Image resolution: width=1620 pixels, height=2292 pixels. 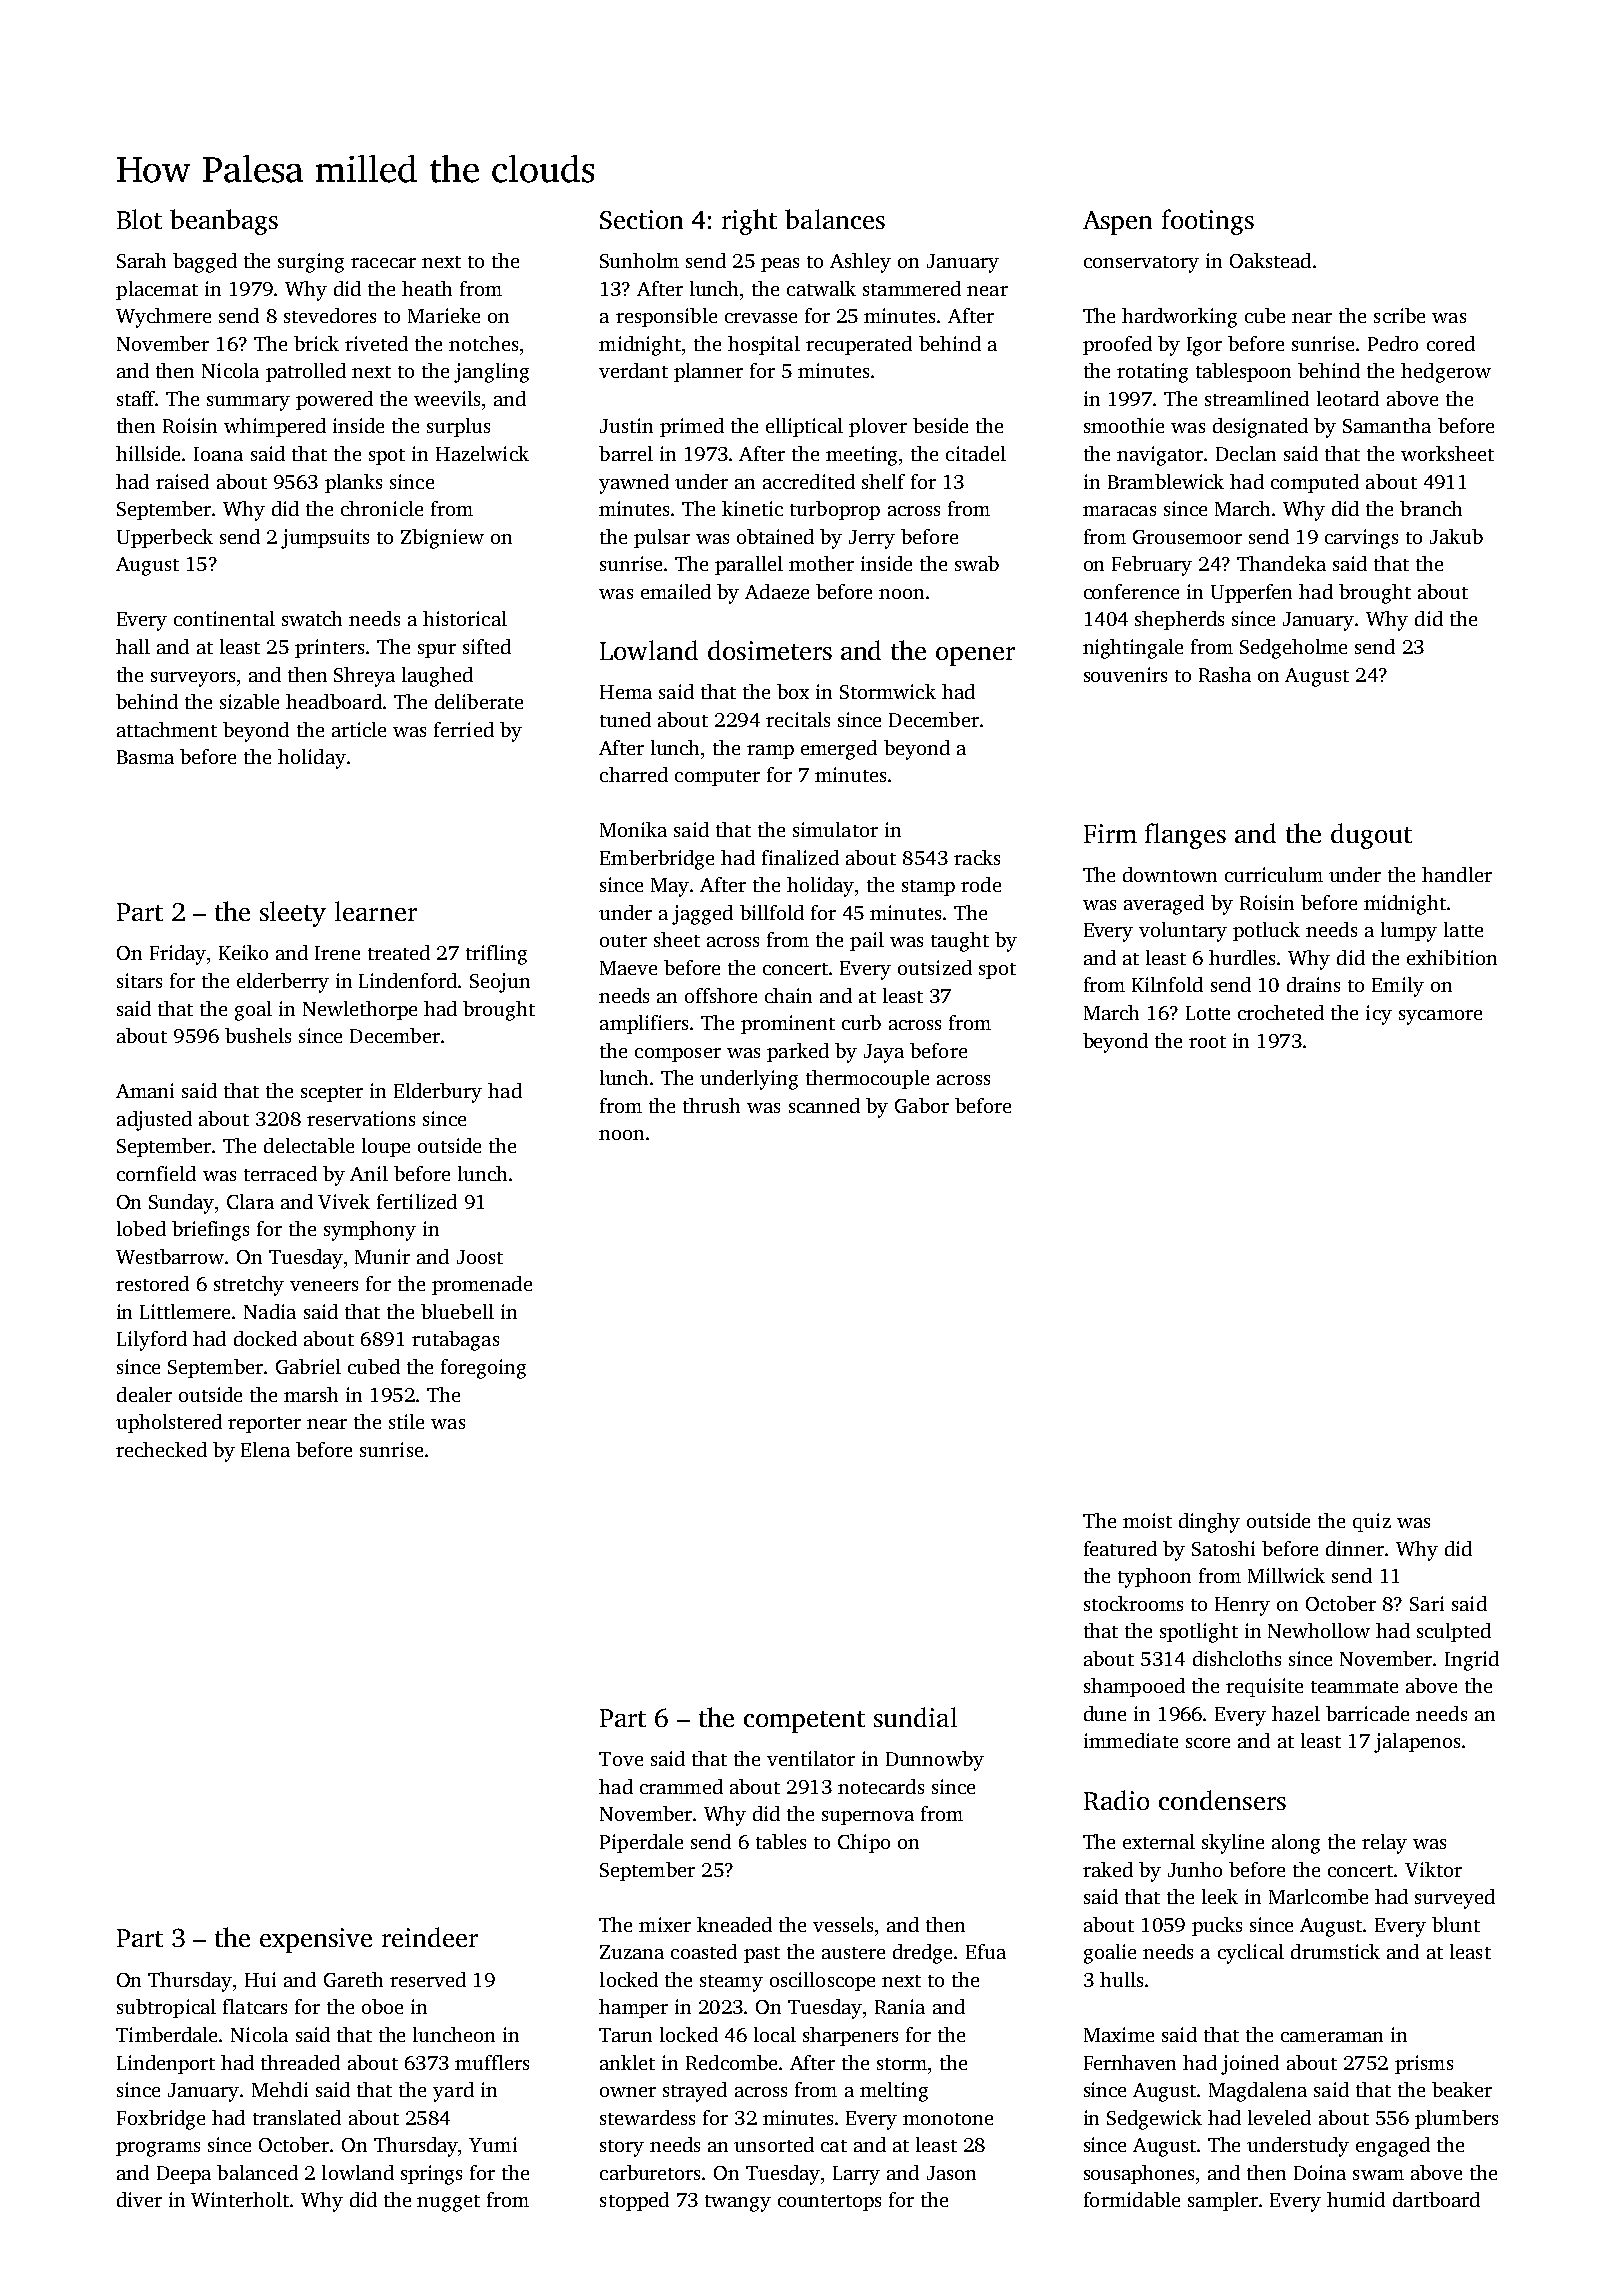 I want to click on reindeer, so click(x=430, y=1937).
